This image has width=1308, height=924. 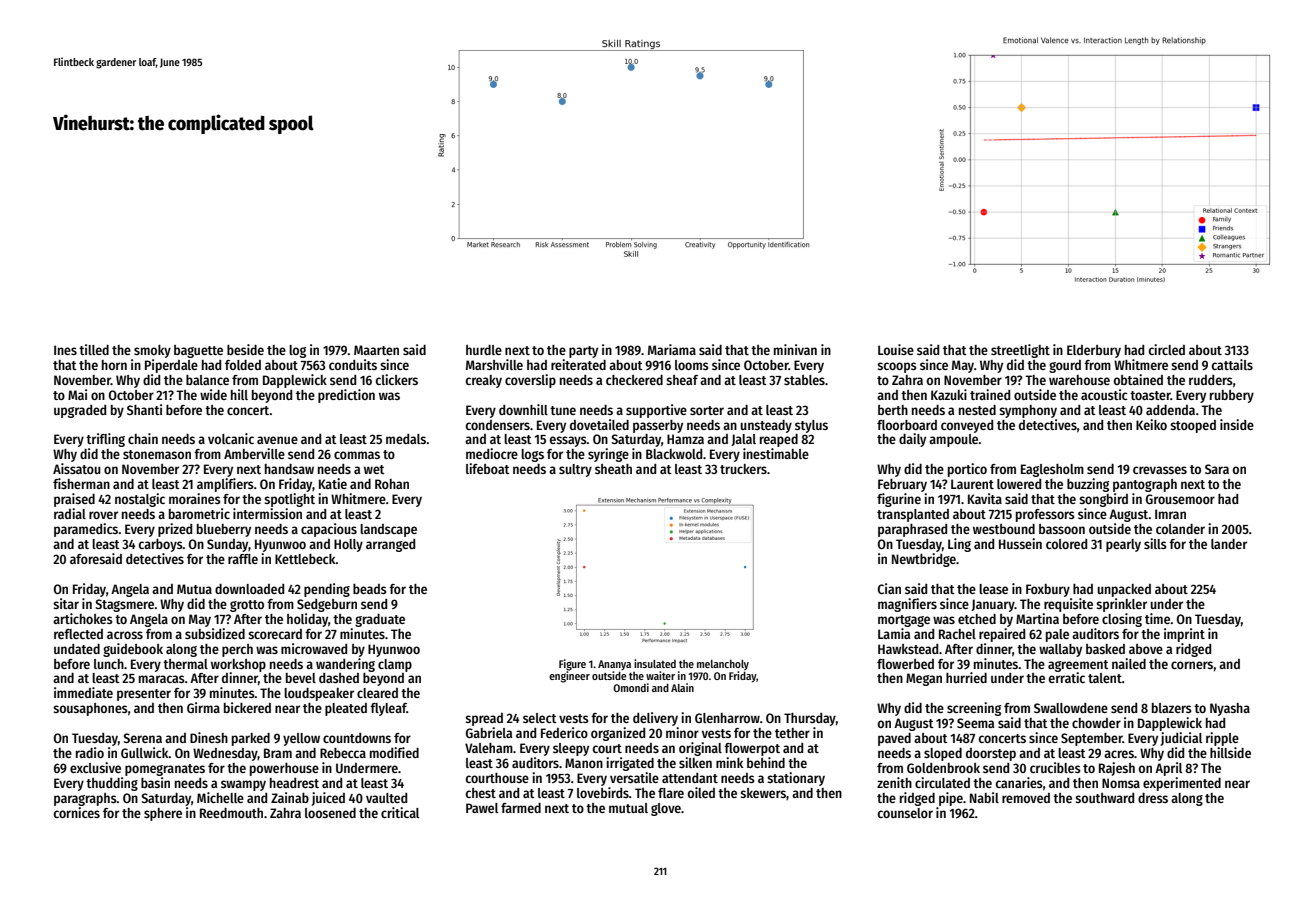 What do you see at coordinates (896, 349) in the image?
I see `Louise` at bounding box center [896, 349].
